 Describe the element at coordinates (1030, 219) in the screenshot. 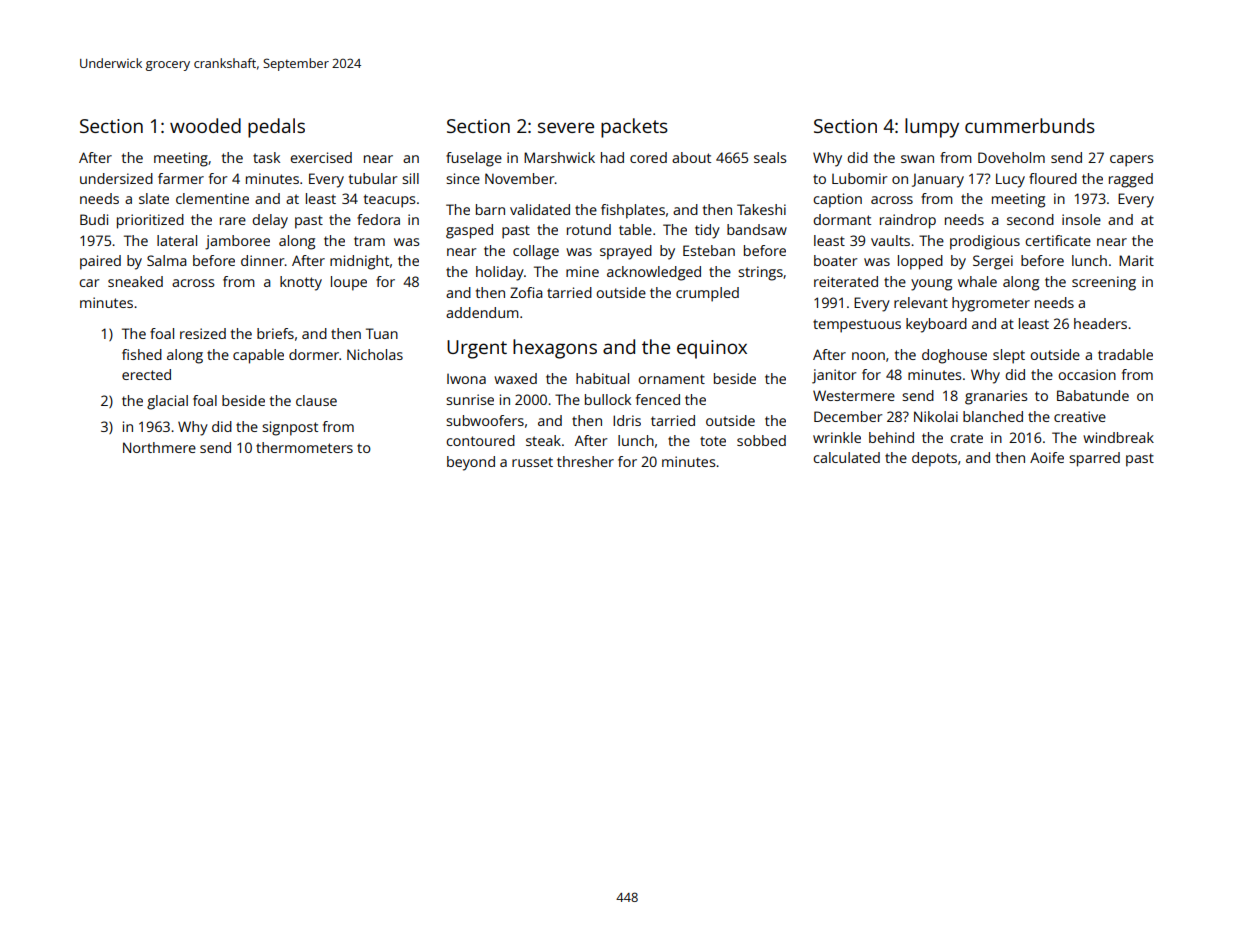

I see `second` at that location.
